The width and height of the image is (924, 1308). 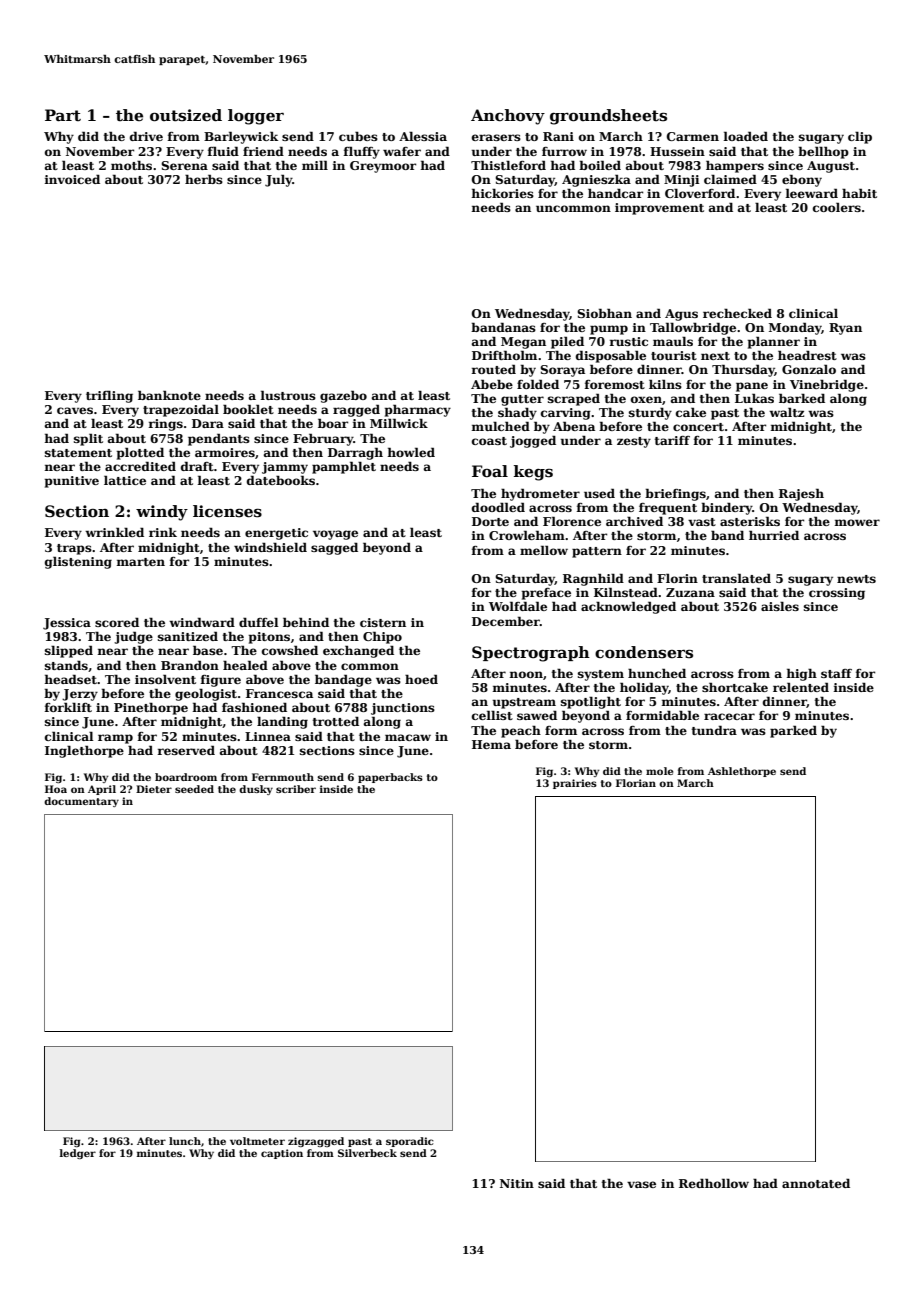 I want to click on insolvent, so click(x=165, y=679).
